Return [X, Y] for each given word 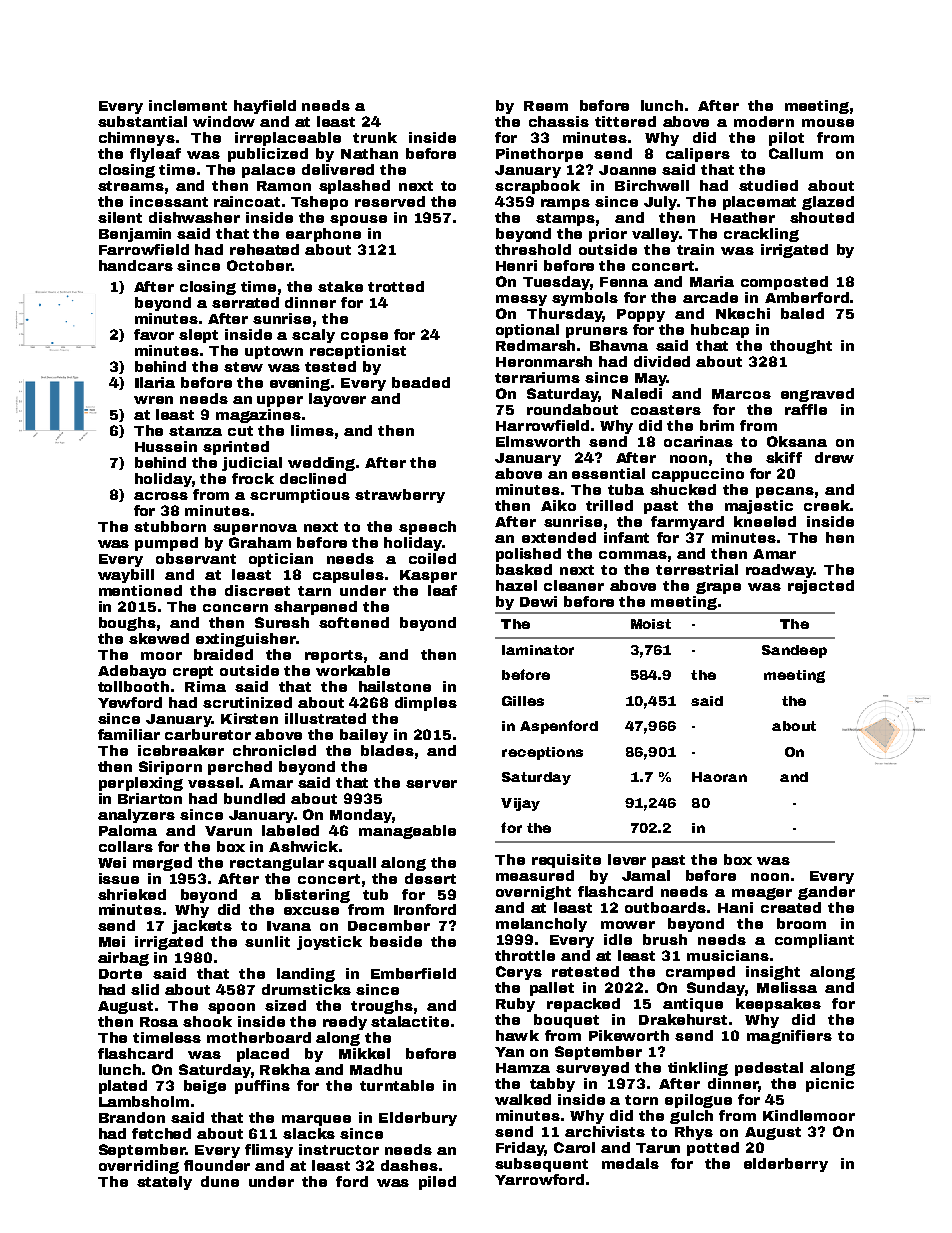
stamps [565, 219]
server [431, 784]
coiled [432, 558]
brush [665, 939]
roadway [780, 571]
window [224, 121]
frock [253, 478]
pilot [786, 139]
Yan [509, 1052]
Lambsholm [144, 1101]
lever [627, 859]
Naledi [637, 393]
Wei [112, 862]
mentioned [140, 590]
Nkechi [743, 313]
